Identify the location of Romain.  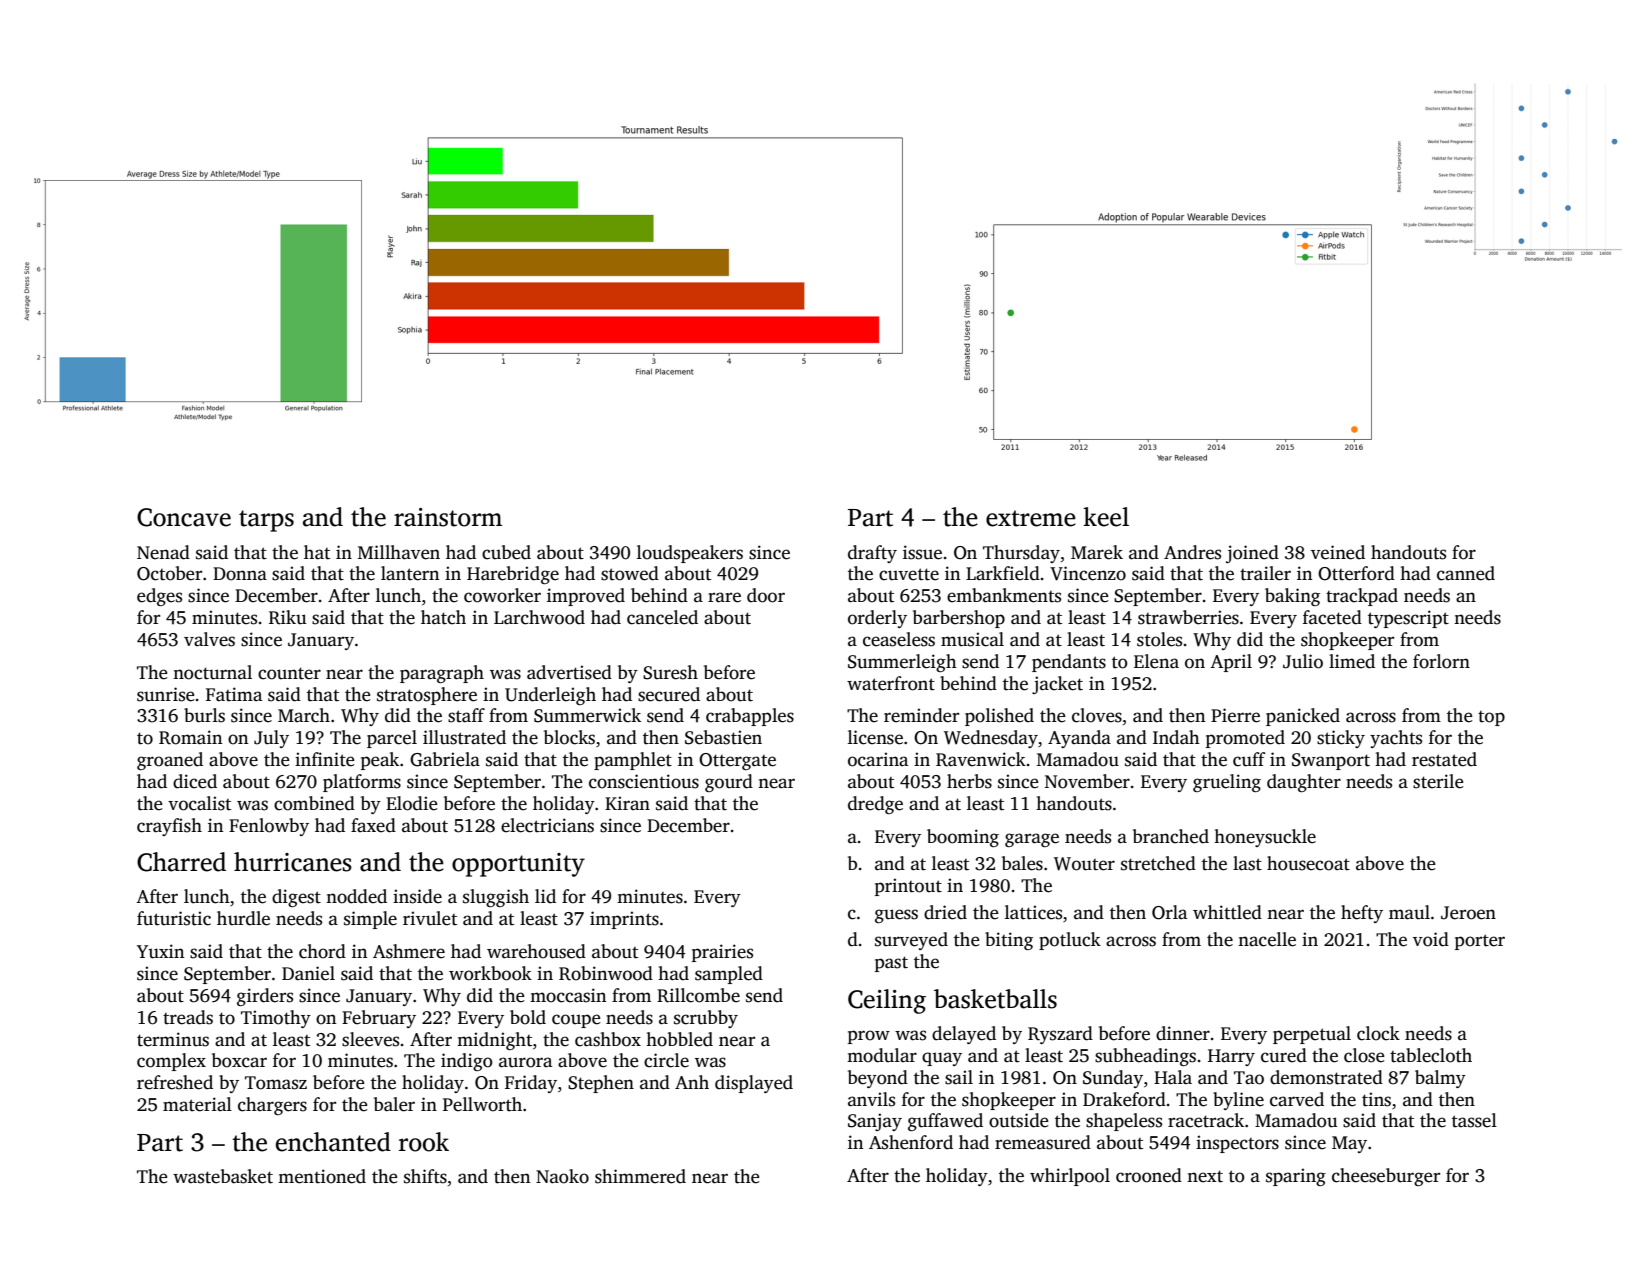
(190, 737).
